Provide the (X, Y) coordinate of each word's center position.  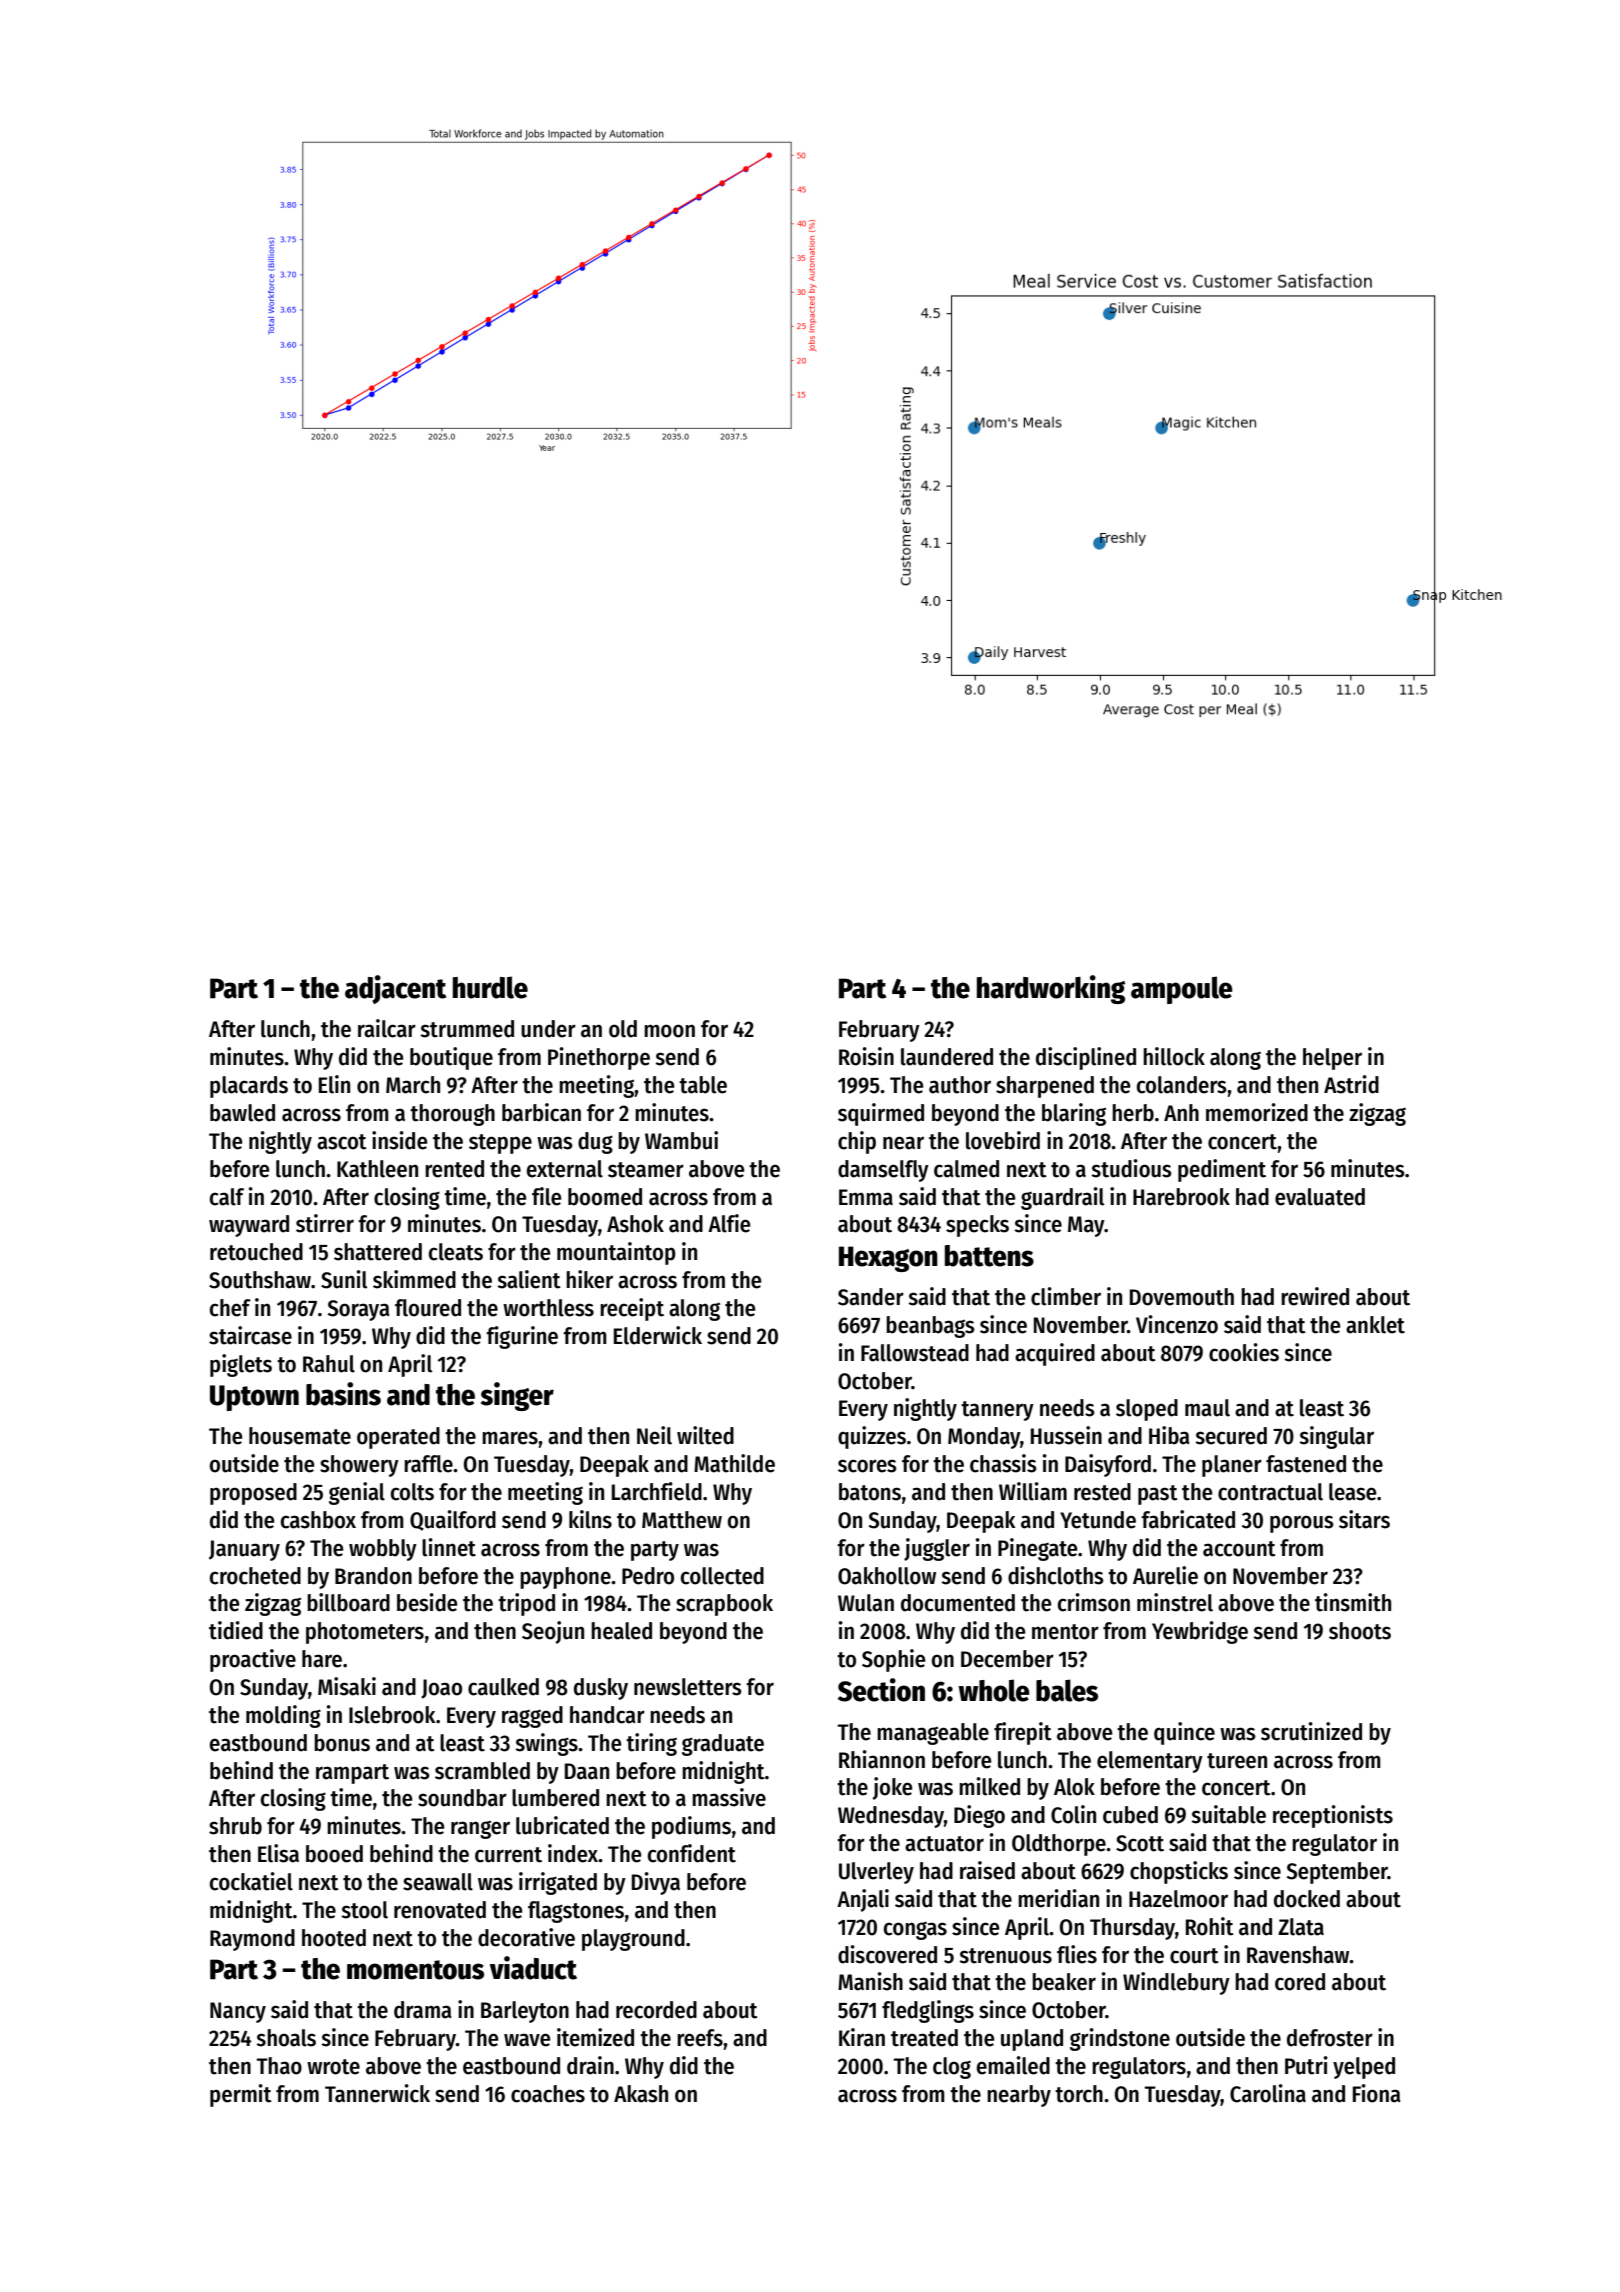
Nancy (238, 2012)
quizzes (872, 1437)
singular (1336, 1437)
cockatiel (251, 1881)
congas (915, 1931)
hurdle (490, 987)
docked (1307, 1899)
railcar (387, 1028)
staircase (250, 1335)
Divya (656, 1883)
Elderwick (658, 1335)
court (1194, 1956)
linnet (449, 1547)
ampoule (1182, 990)
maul (1207, 1408)
